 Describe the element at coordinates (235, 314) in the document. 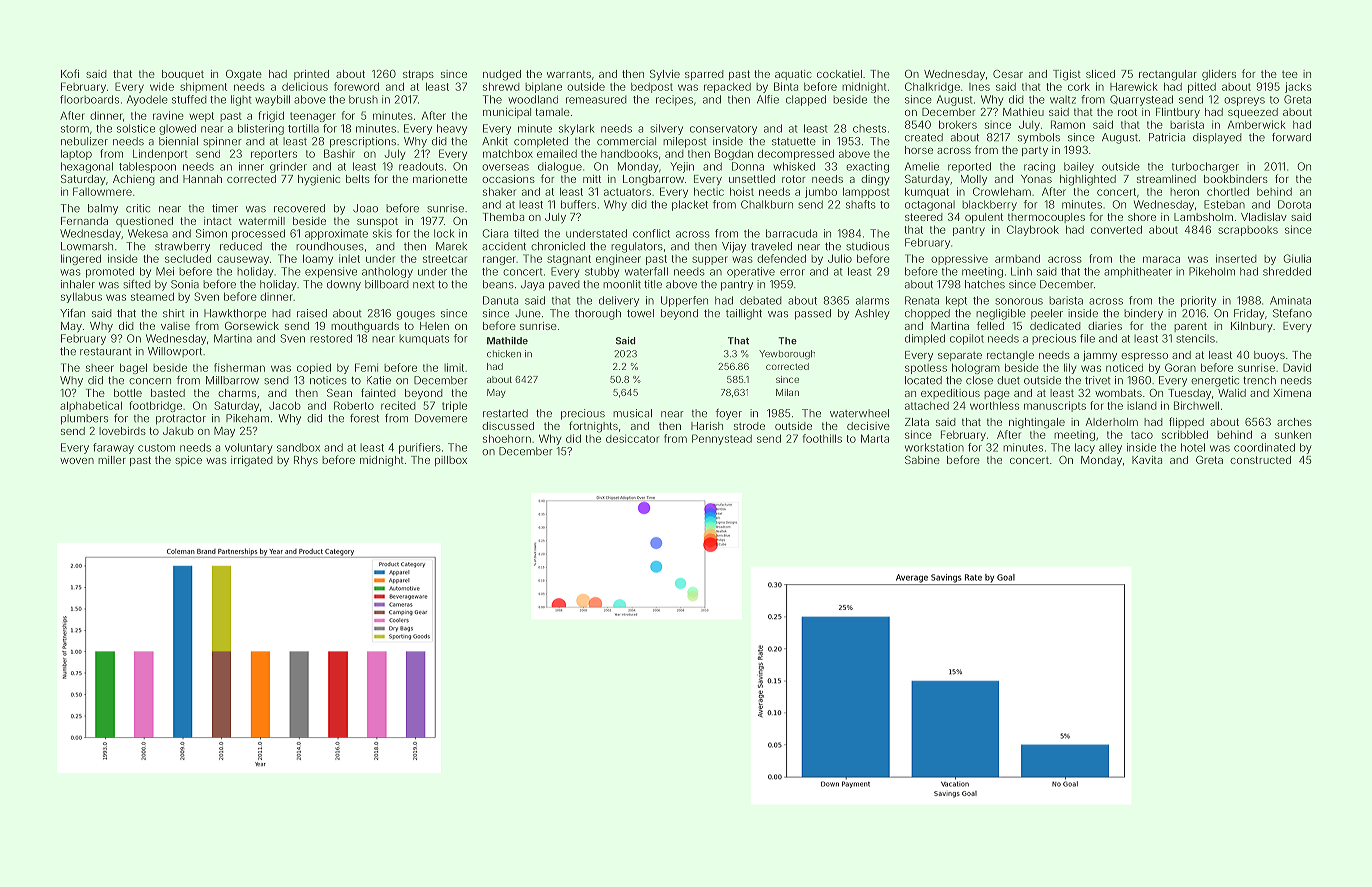

I see `Hawkthorpe` at that location.
